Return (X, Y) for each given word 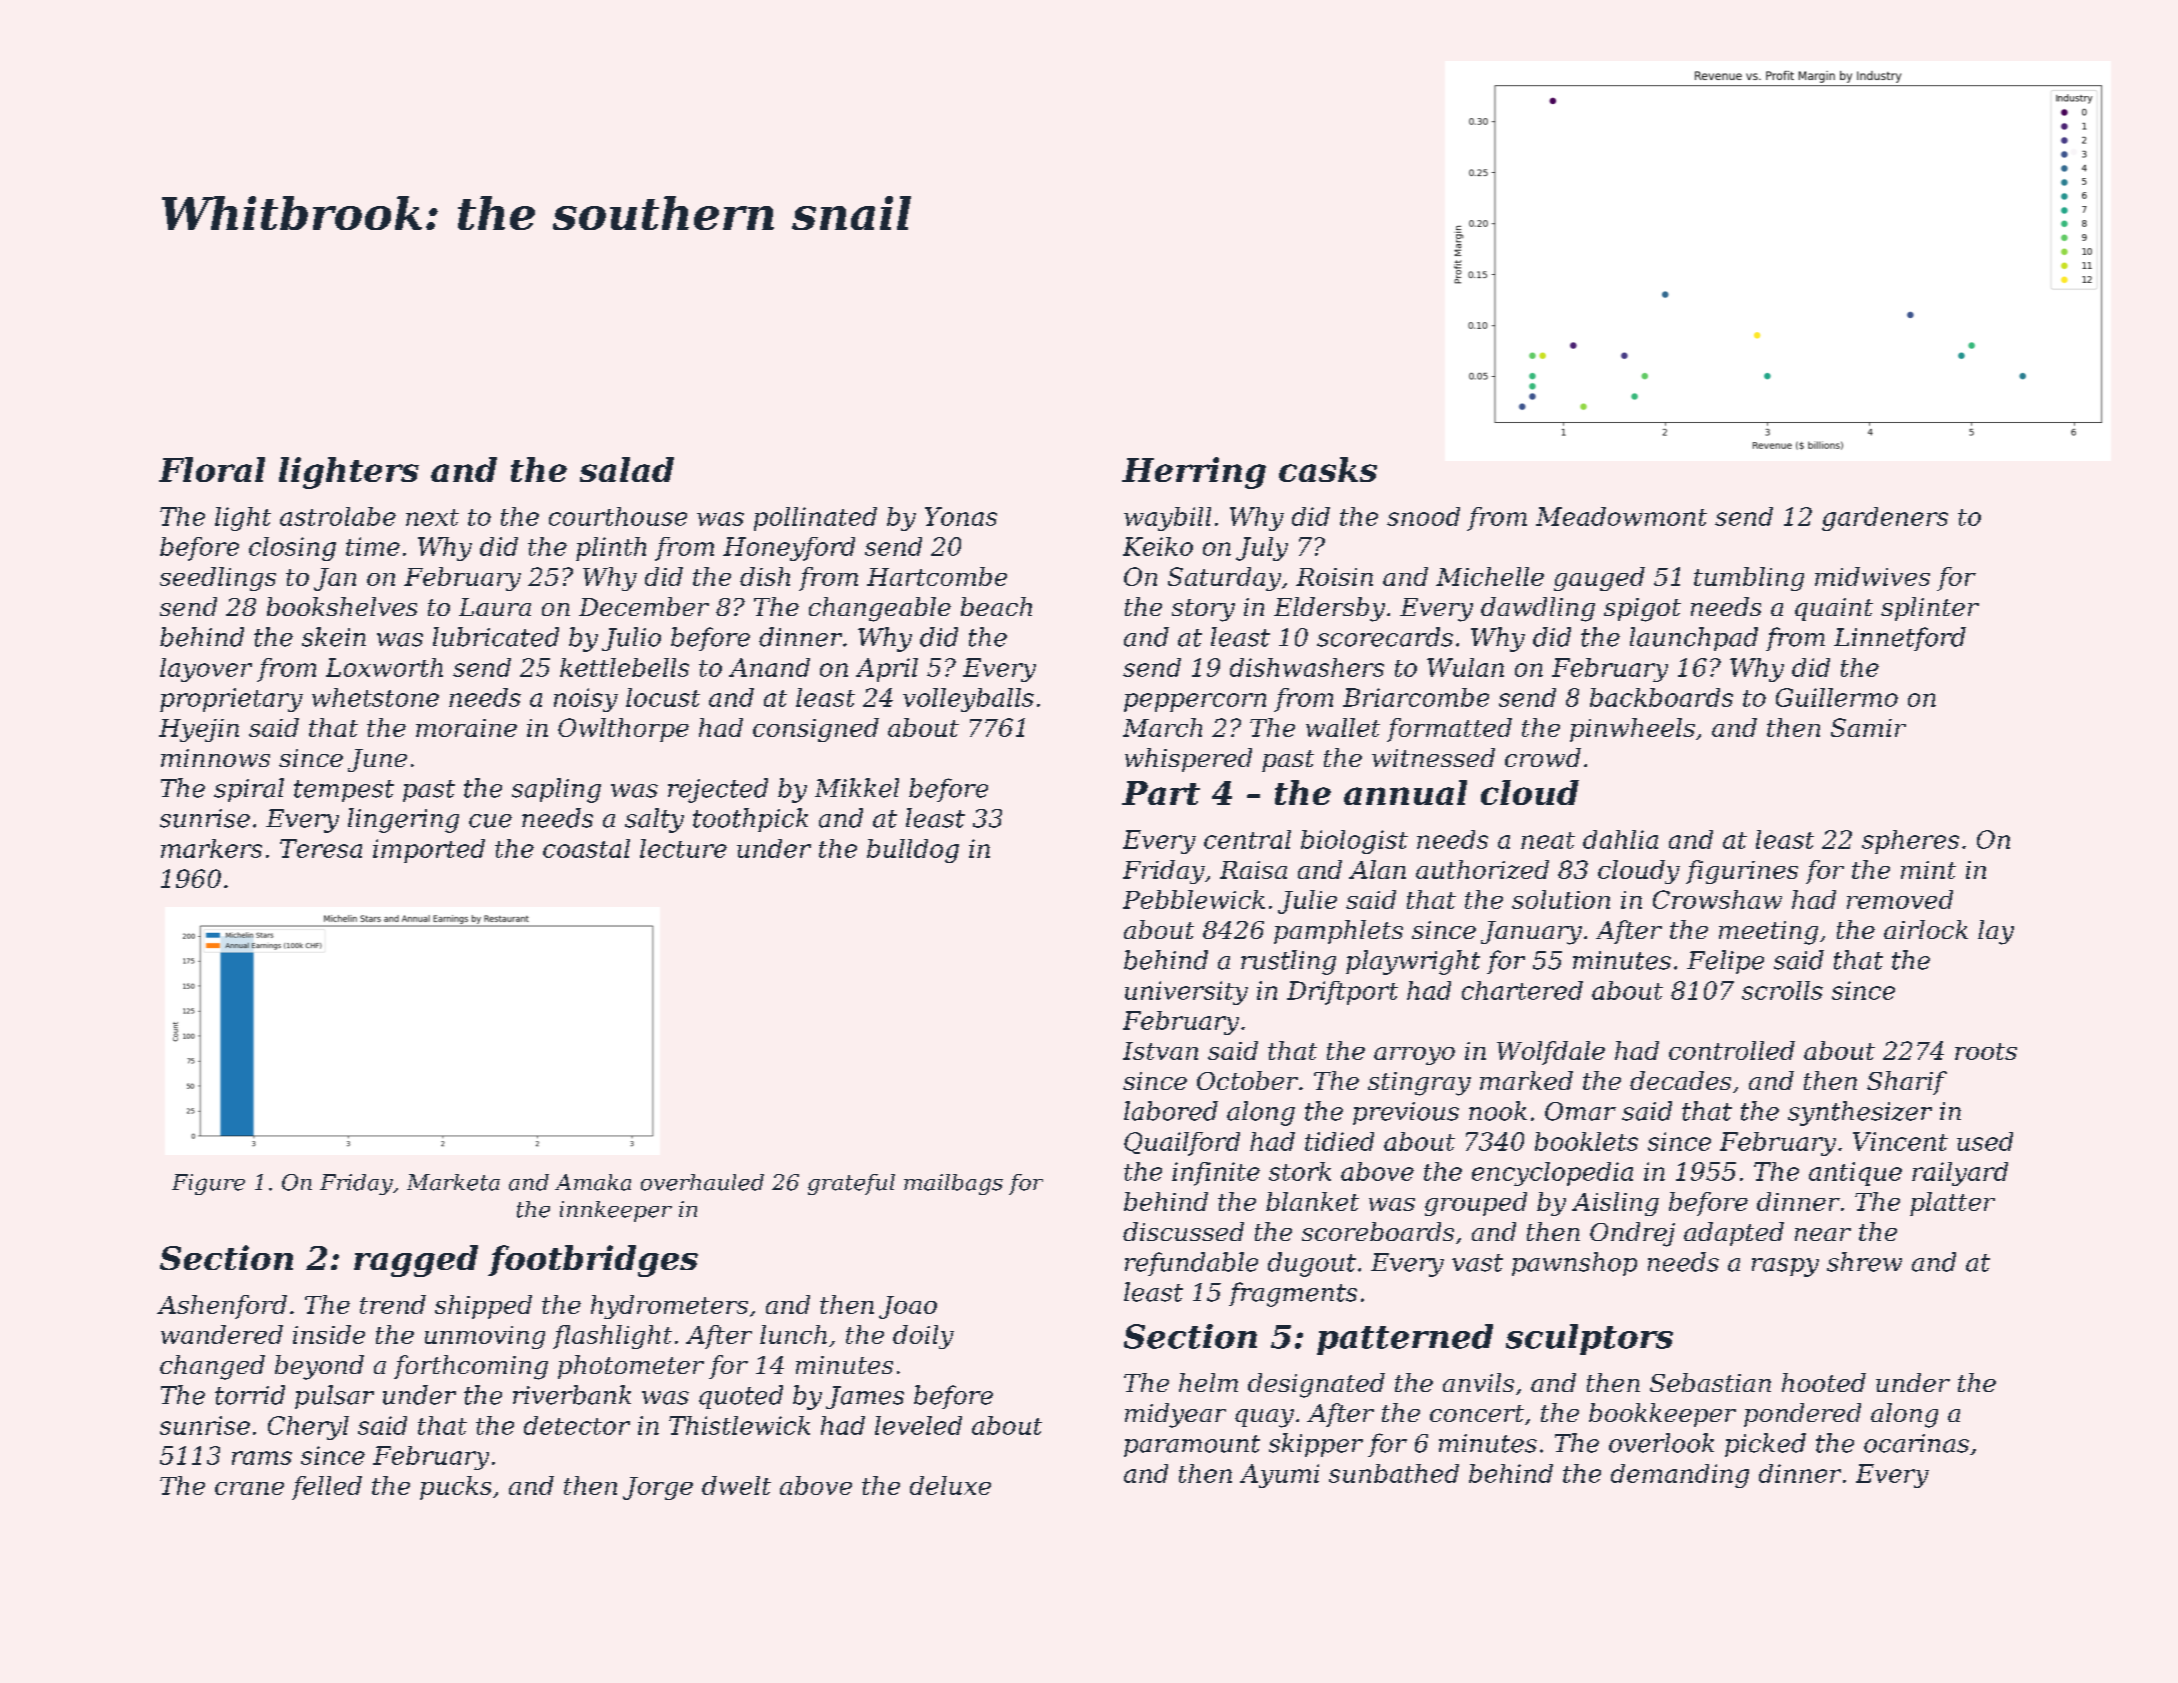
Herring (1194, 473)
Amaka (593, 1182)
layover (206, 670)
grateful (851, 1184)
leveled (918, 1425)
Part (1161, 793)
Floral (212, 469)
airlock (1926, 929)
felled (327, 1488)
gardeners (1885, 519)
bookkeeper (1662, 1415)
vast (1477, 1263)
